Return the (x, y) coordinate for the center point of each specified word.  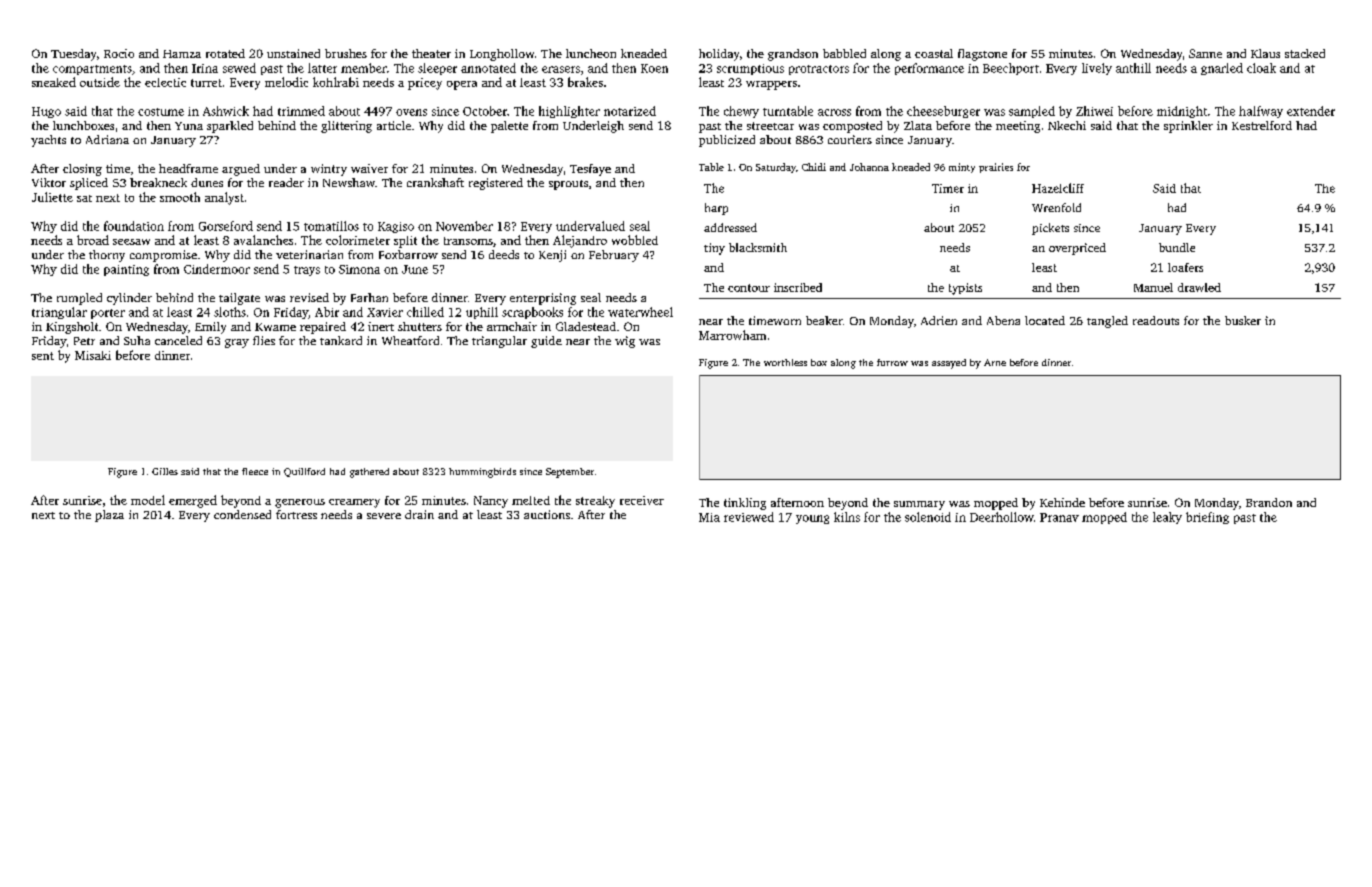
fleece (255, 471)
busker (1243, 320)
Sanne (1205, 53)
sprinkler (1188, 127)
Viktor (49, 182)
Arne (995, 362)
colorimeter (358, 240)
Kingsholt (72, 328)
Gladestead (586, 326)
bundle (1177, 247)
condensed (242, 514)
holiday (719, 55)
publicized (727, 141)
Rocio (119, 53)
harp (716, 209)
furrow (892, 362)
